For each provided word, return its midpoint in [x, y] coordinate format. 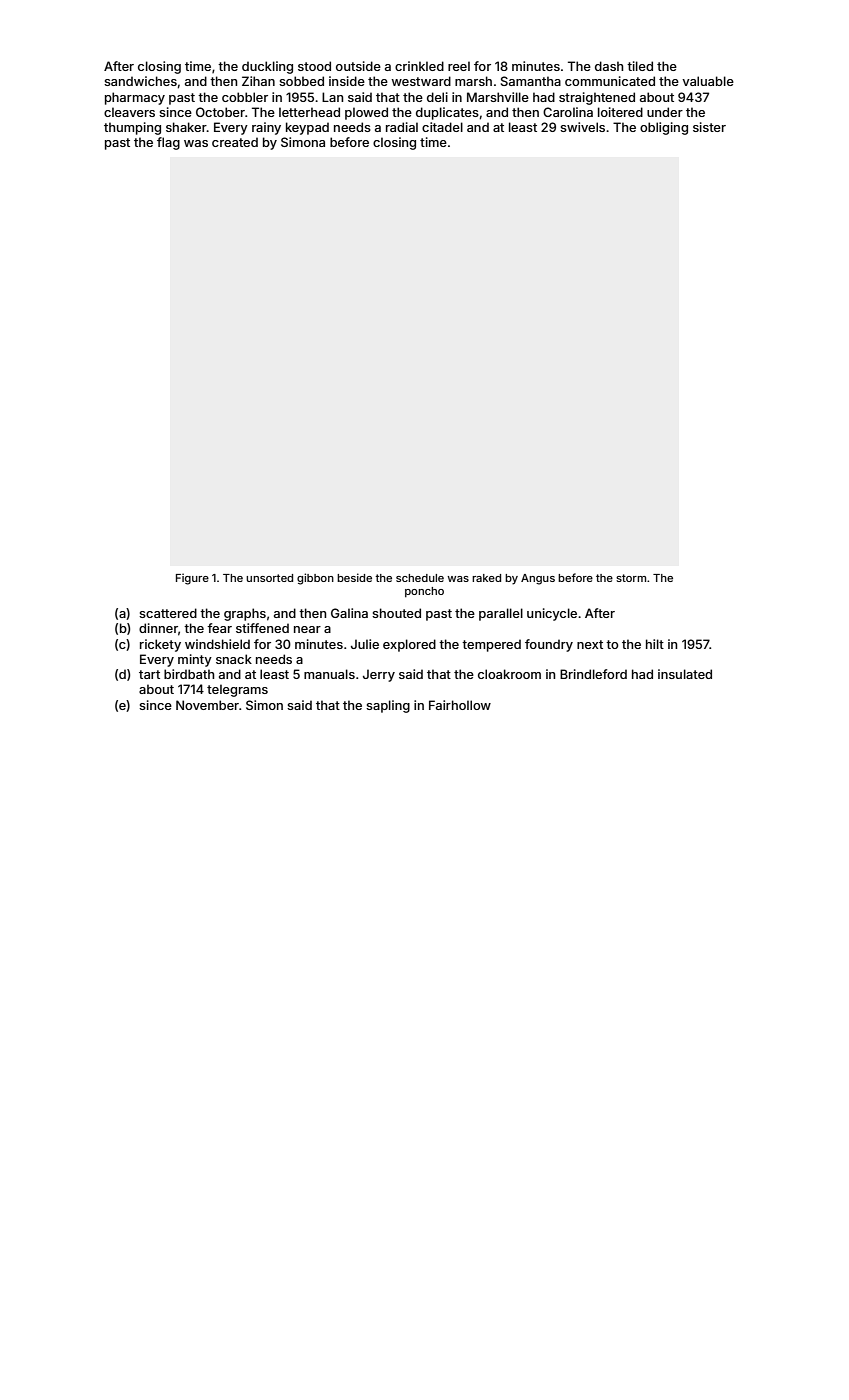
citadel [442, 127]
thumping [132, 128]
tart [149, 674]
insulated [685, 674]
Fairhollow [460, 705]
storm [631, 578]
